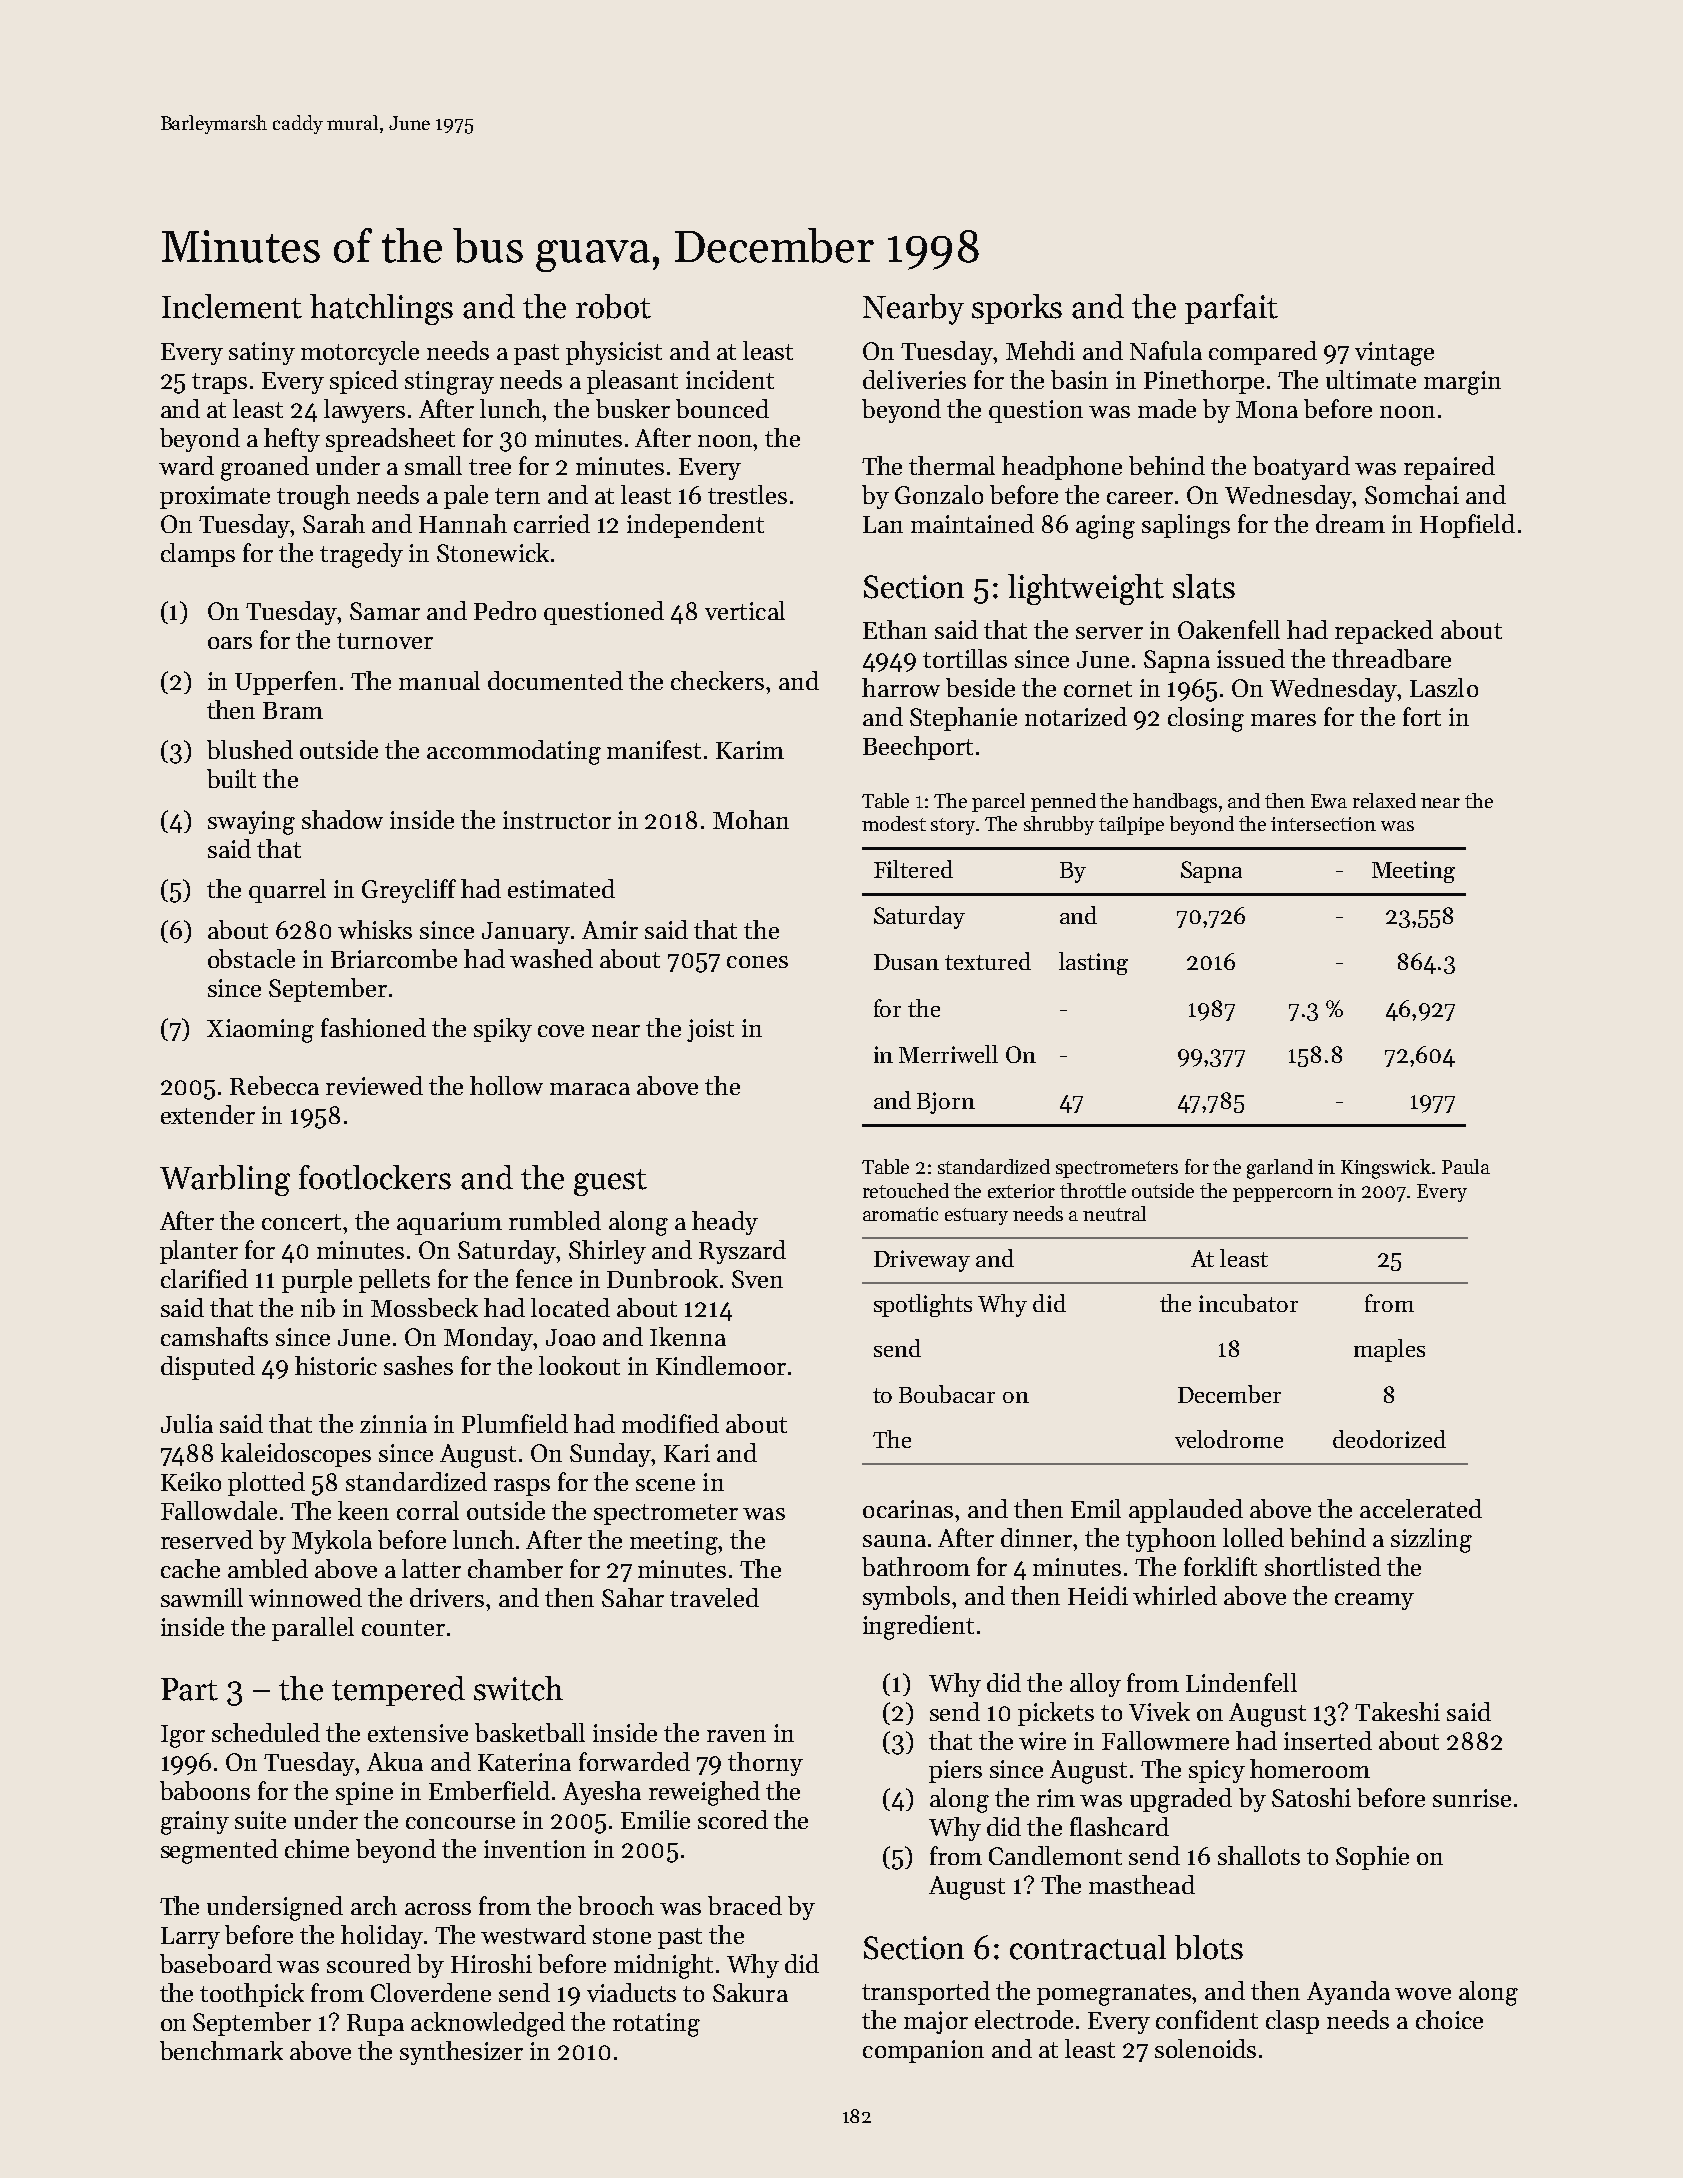 The height and width of the screenshot is (2178, 1683). What do you see at coordinates (613, 306) in the screenshot?
I see `robot` at bounding box center [613, 306].
